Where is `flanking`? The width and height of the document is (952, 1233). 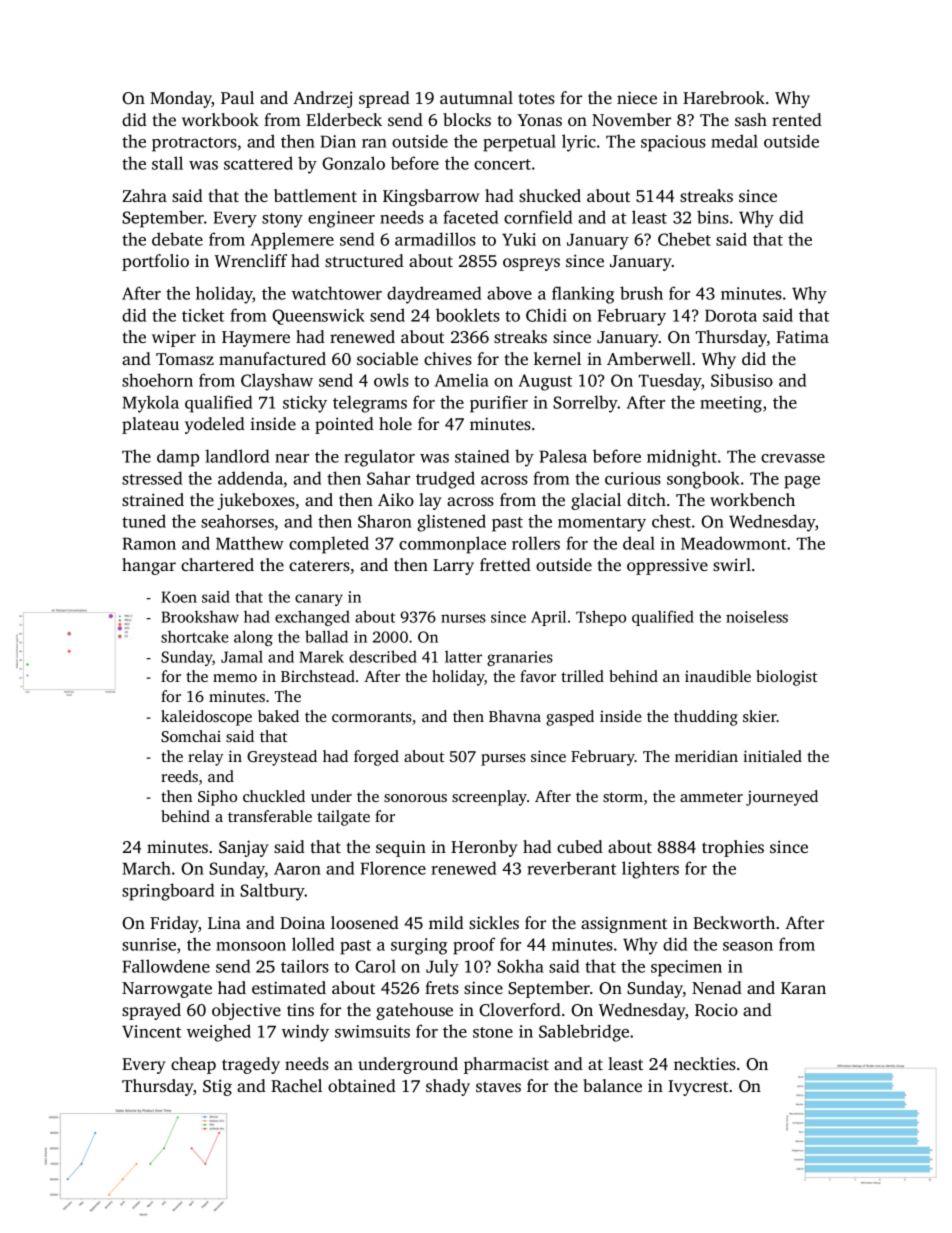 flanking is located at coordinates (583, 295).
